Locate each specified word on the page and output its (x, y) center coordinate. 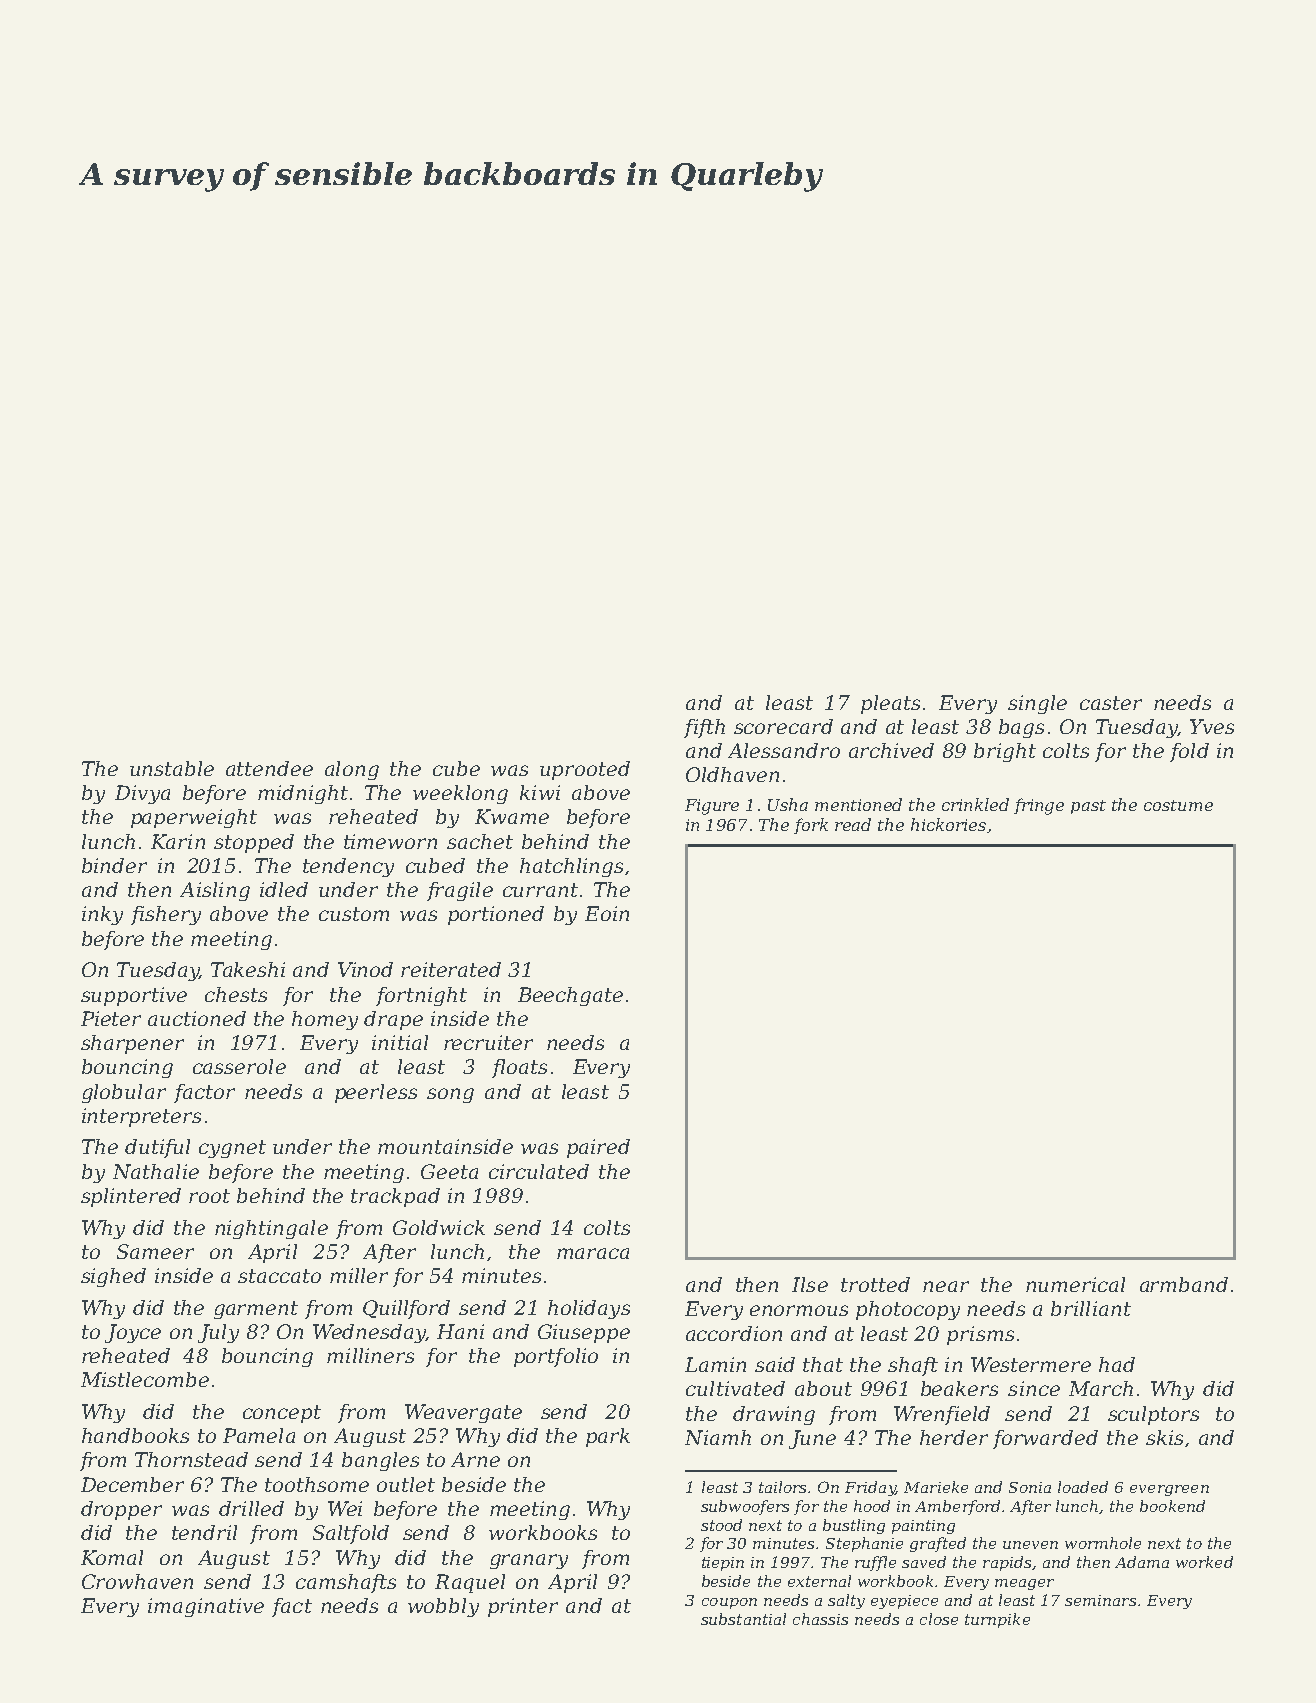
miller (359, 1275)
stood (721, 1525)
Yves (1212, 726)
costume (1178, 805)
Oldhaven (732, 774)
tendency (348, 867)
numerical (1075, 1284)
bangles (380, 1461)
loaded (1083, 1487)
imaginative (206, 1607)
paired (598, 1148)
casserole (239, 1066)
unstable (172, 768)
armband (1184, 1284)
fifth (704, 728)
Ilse (810, 1284)
